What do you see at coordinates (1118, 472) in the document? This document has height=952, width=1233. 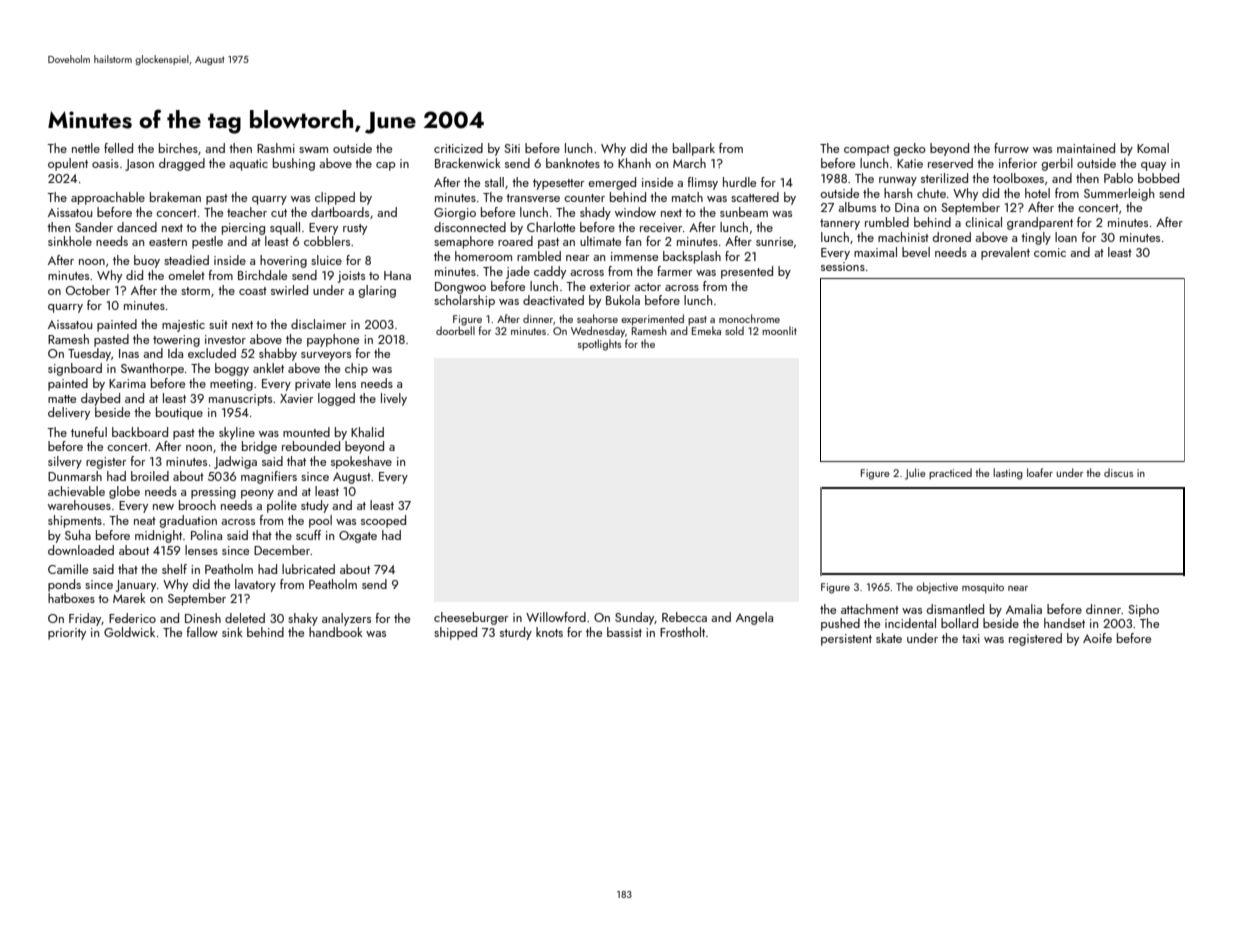 I see `discus` at bounding box center [1118, 472].
